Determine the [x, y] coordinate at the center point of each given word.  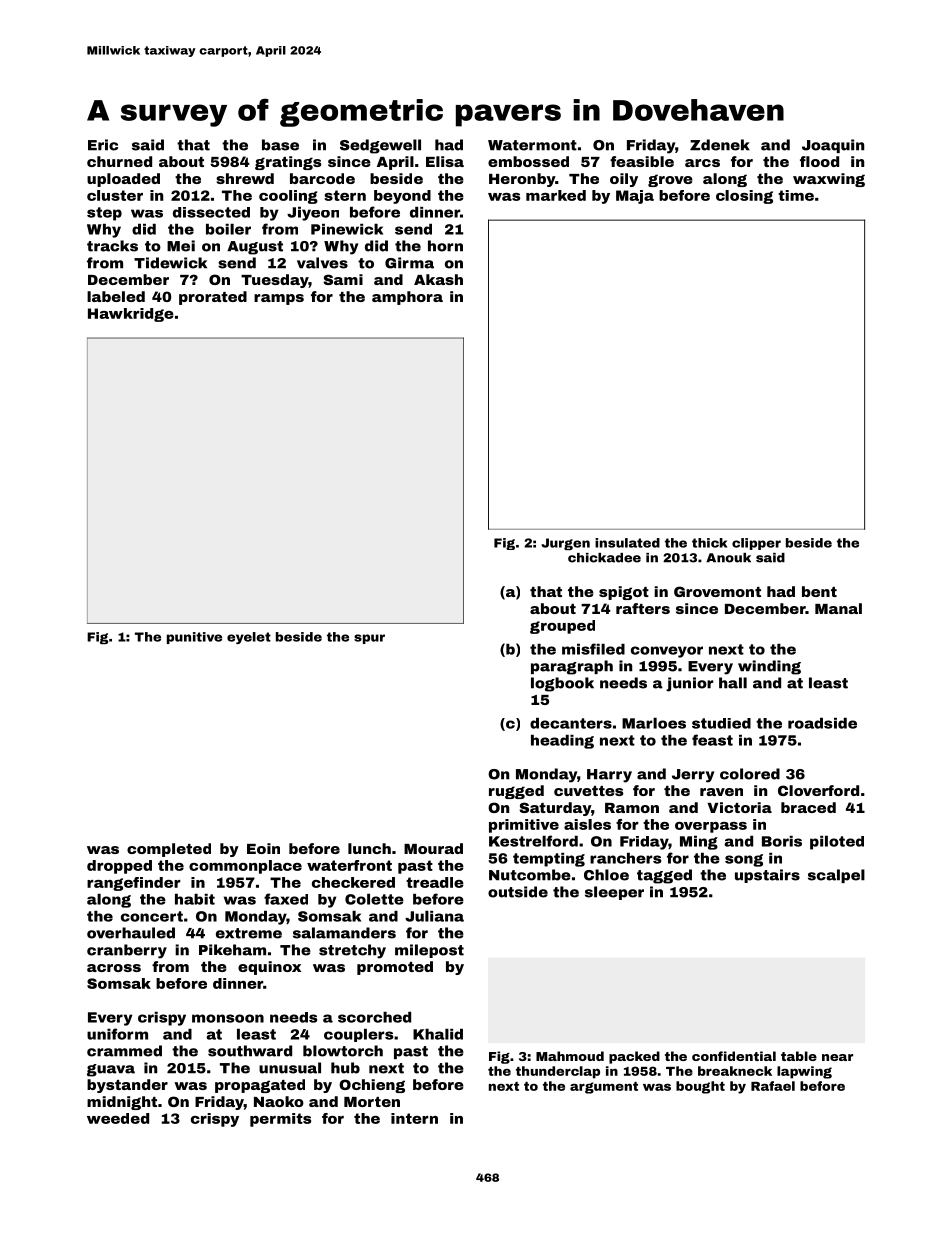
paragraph [572, 667]
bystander [127, 1086]
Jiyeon [313, 214]
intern [414, 1118]
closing [744, 197]
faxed [286, 899]
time [796, 195]
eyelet [249, 638]
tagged [664, 876]
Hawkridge [131, 315]
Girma [409, 263]
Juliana [434, 916]
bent [819, 591]
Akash [438, 279]
